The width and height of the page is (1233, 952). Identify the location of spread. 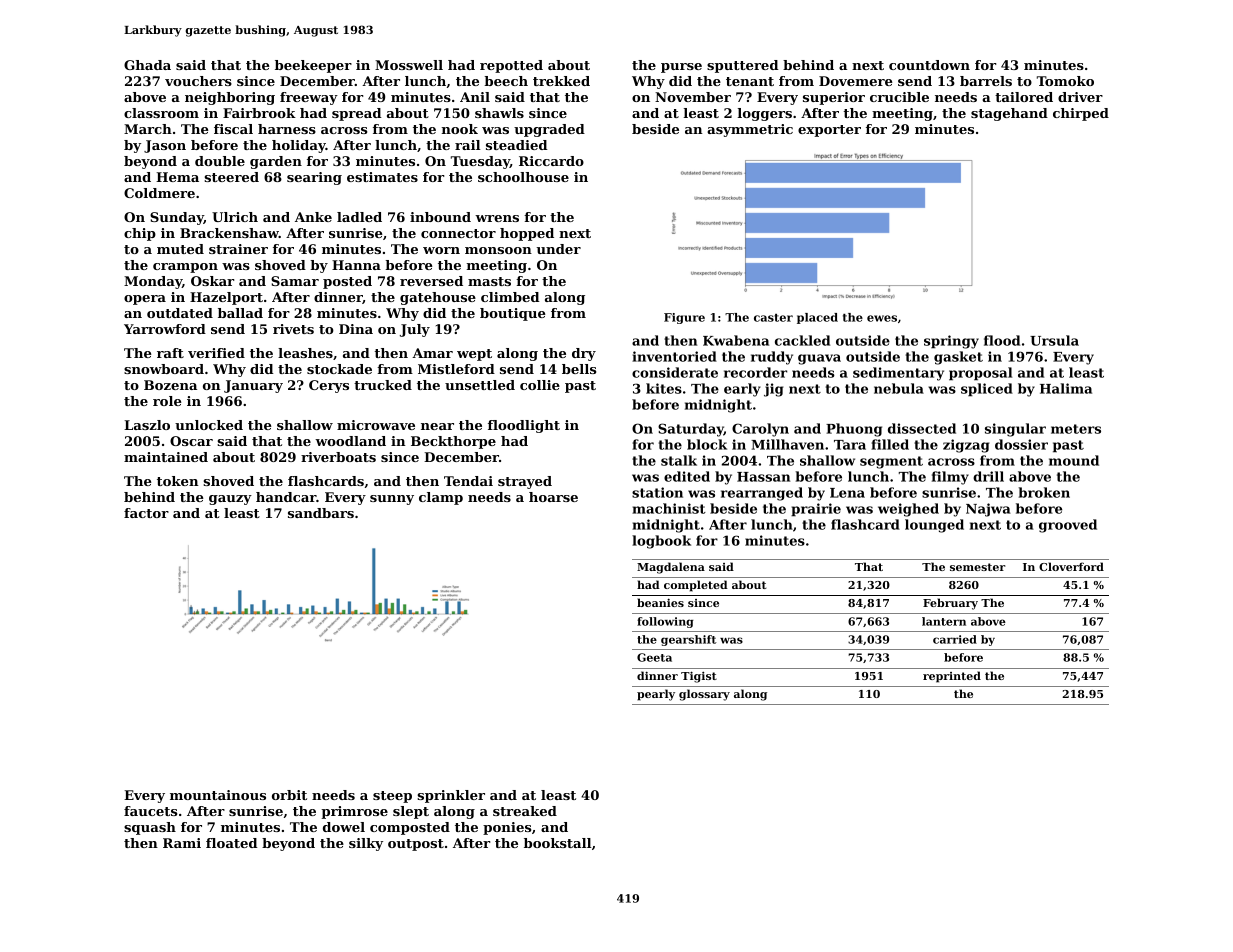
(357, 114).
